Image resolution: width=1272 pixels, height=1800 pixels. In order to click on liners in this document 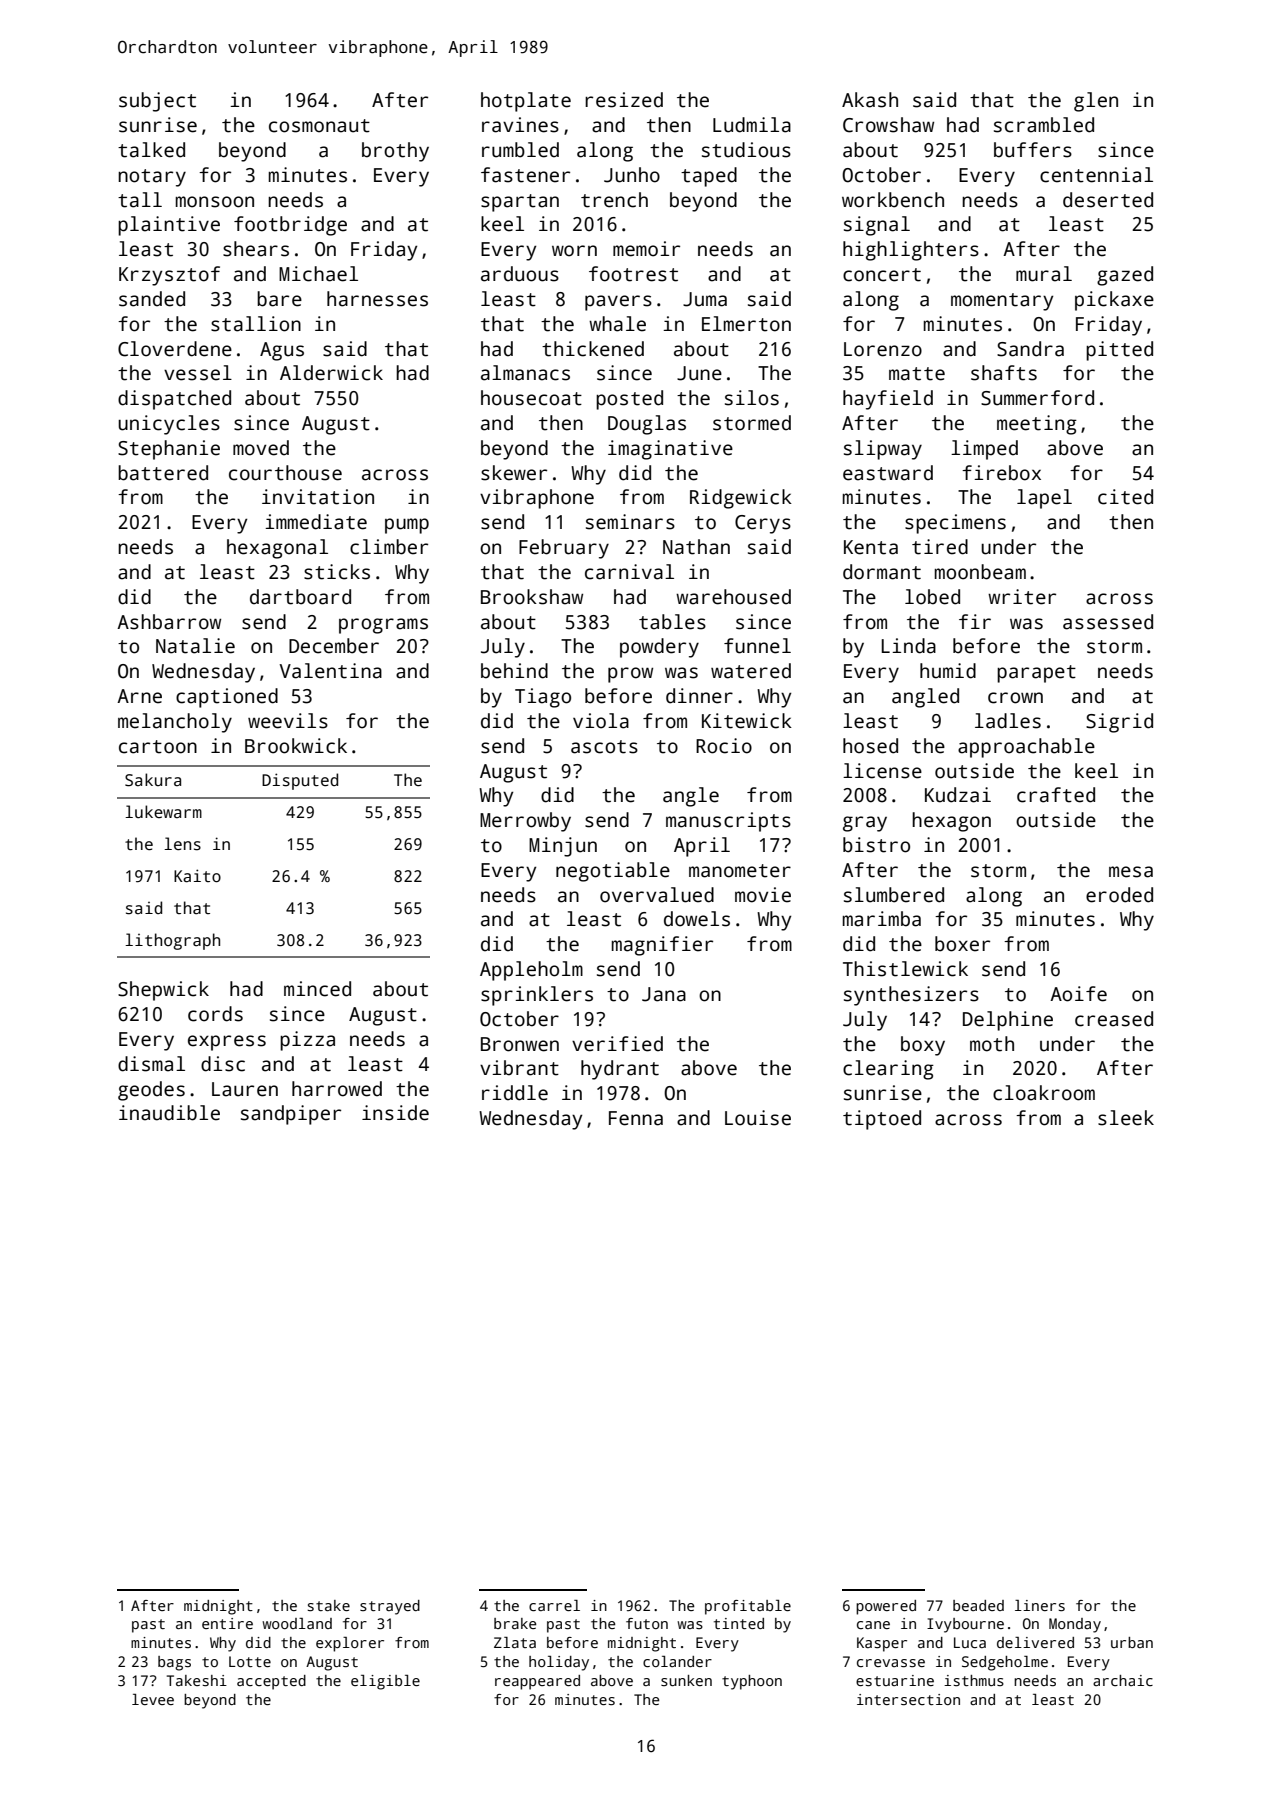, I will do `click(1040, 1605)`.
